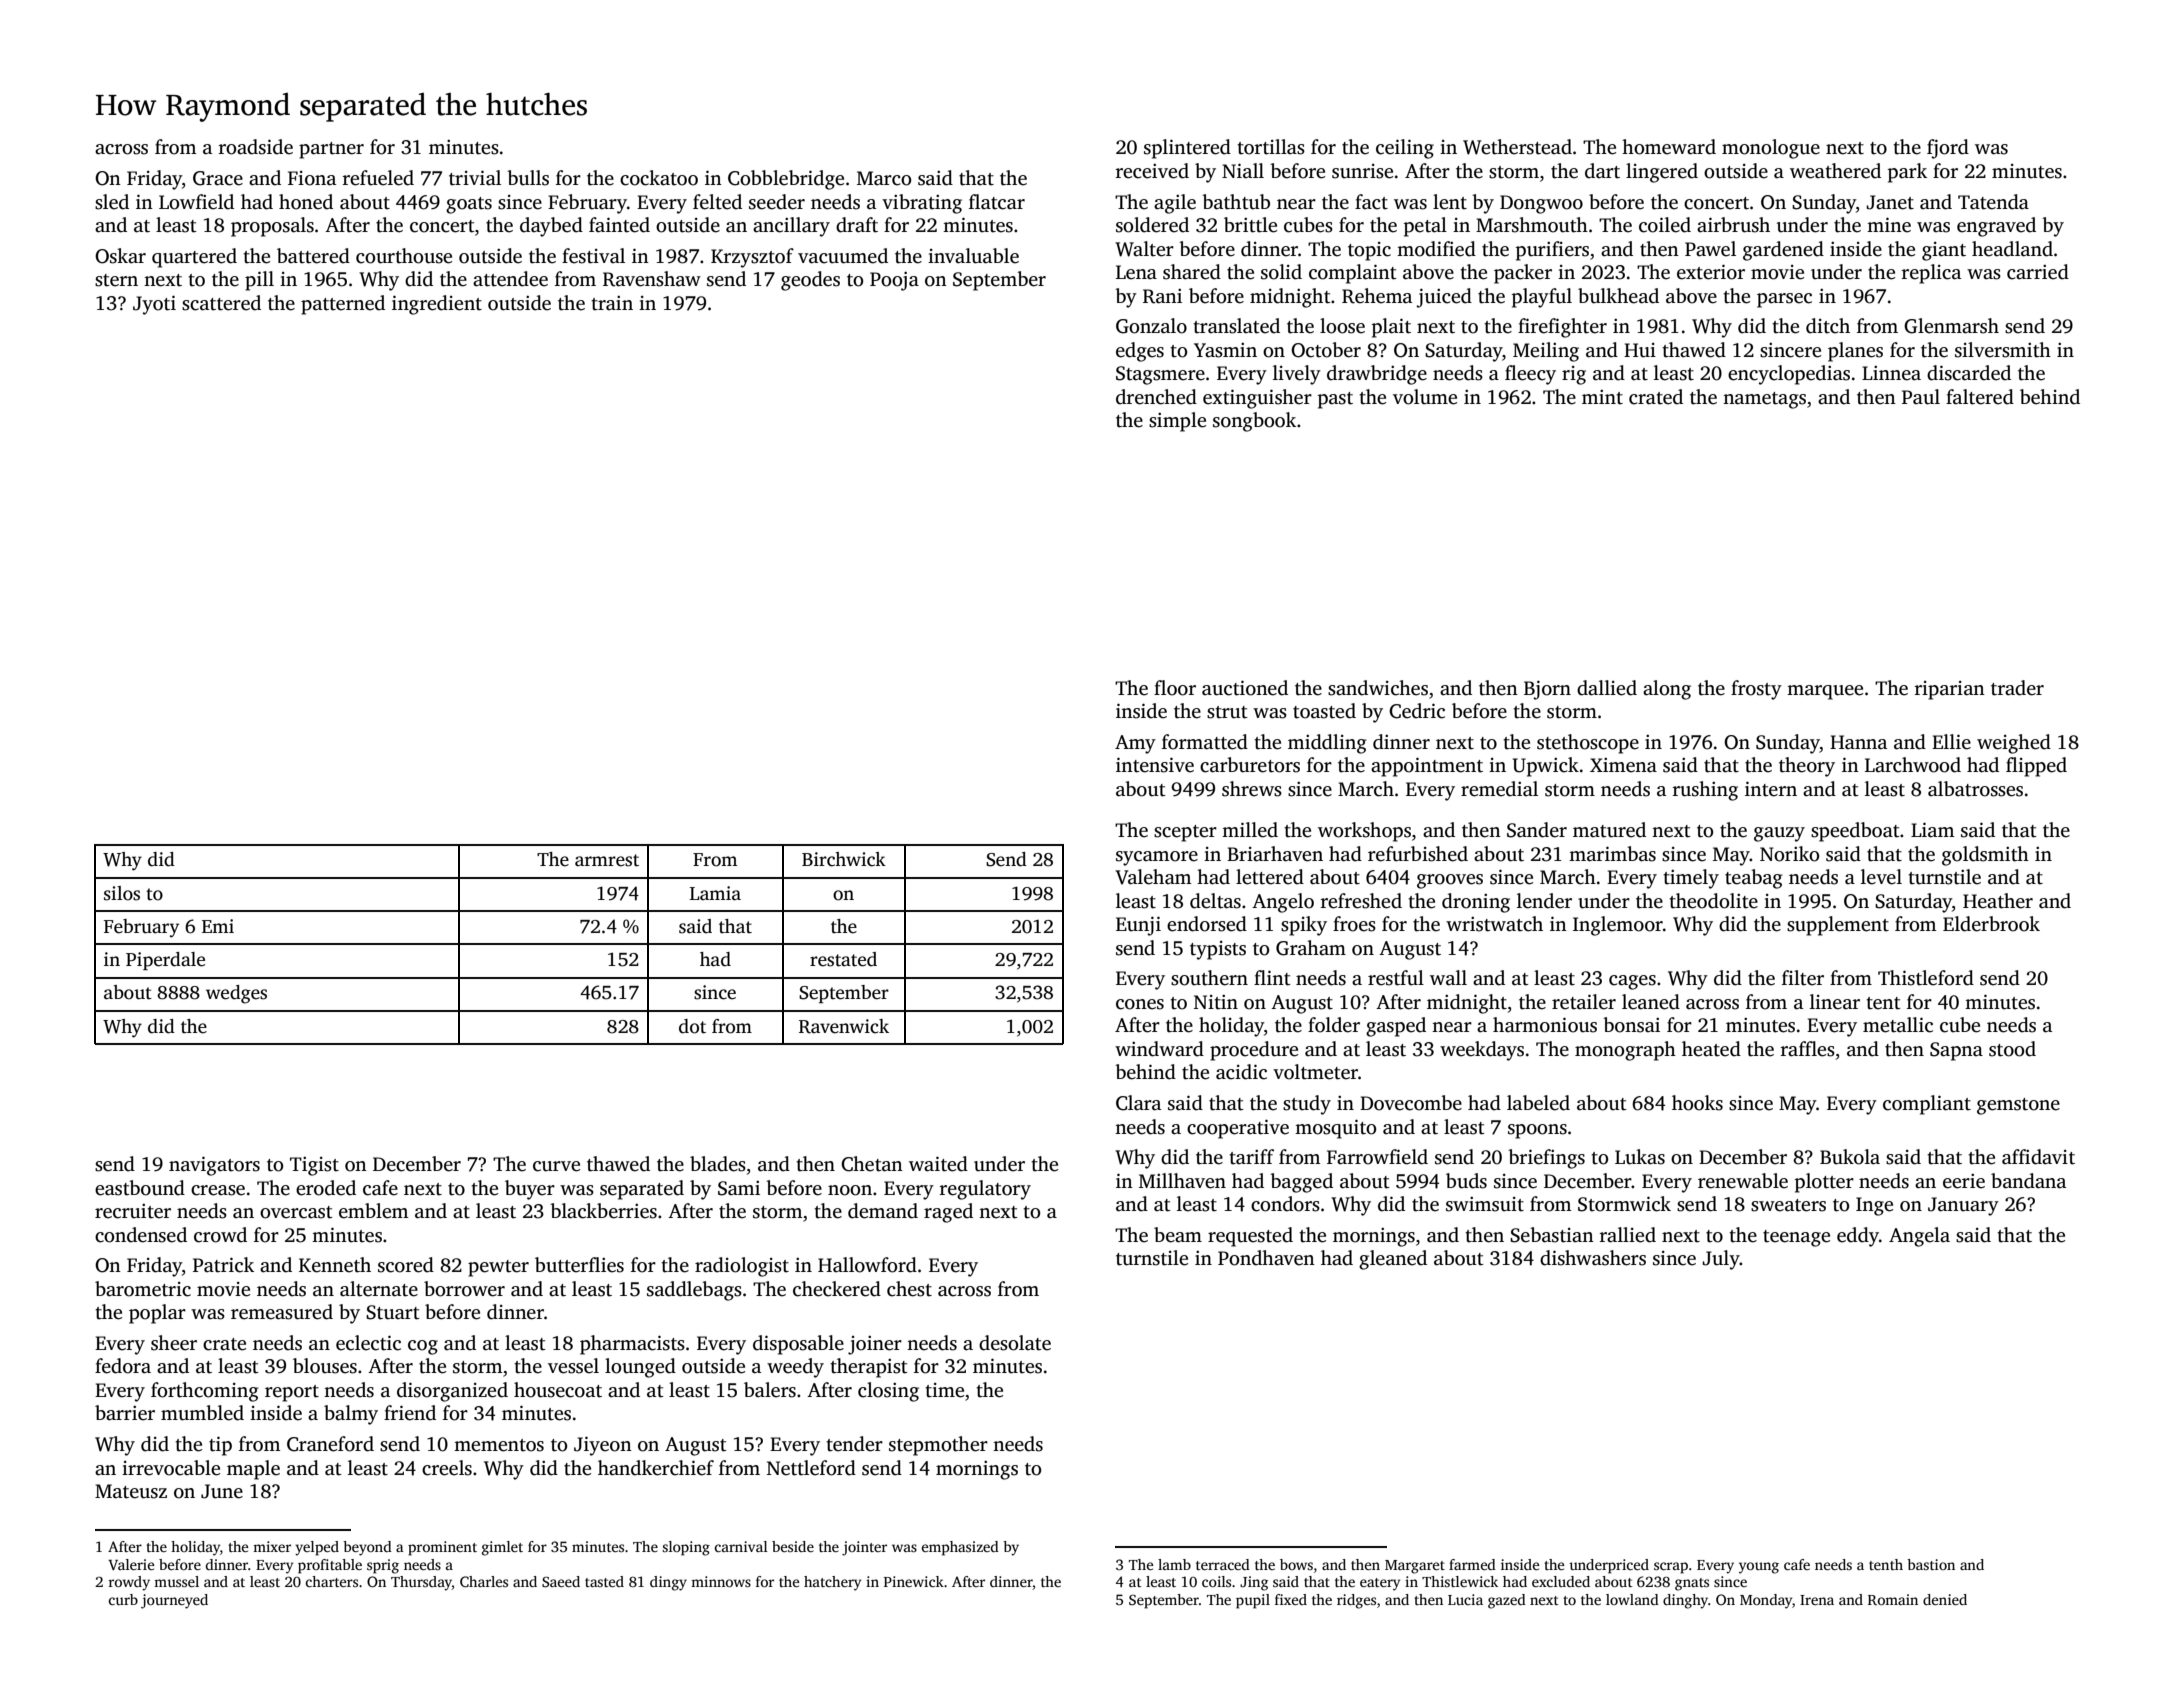  What do you see at coordinates (1243, 171) in the document?
I see `Niall` at bounding box center [1243, 171].
